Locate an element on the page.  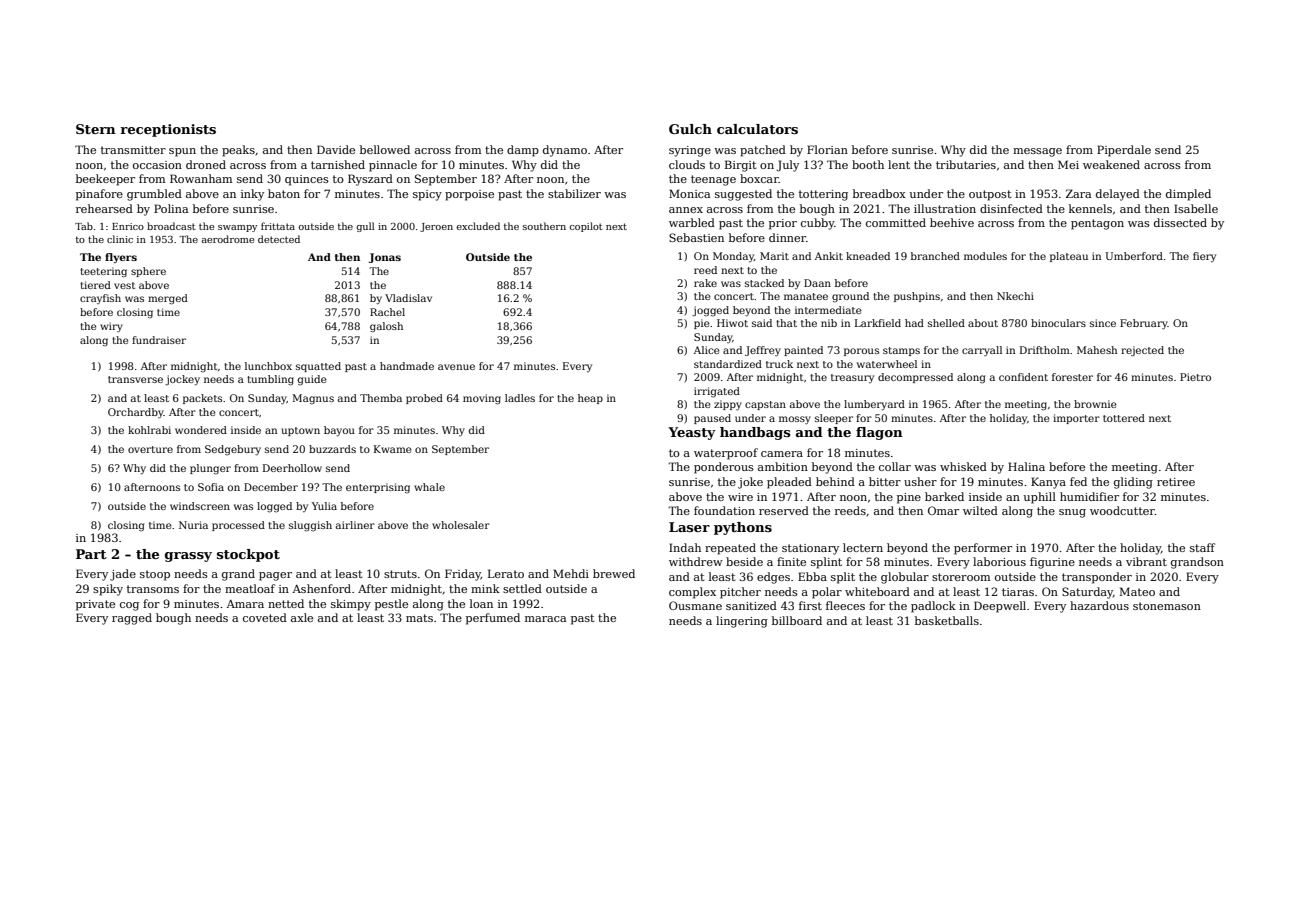
Pietro is located at coordinates (1195, 377).
